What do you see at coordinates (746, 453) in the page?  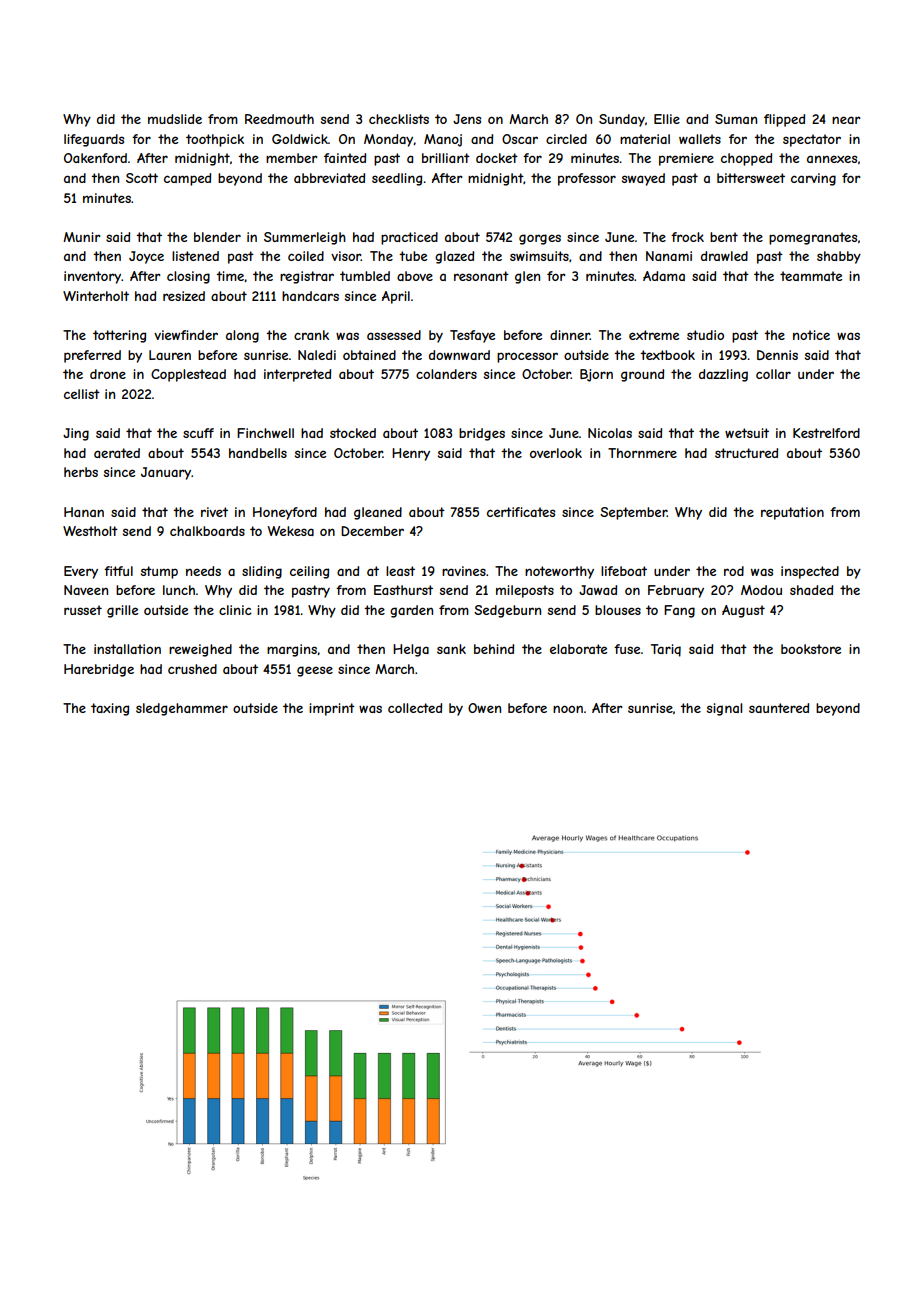 I see `structured` at bounding box center [746, 453].
